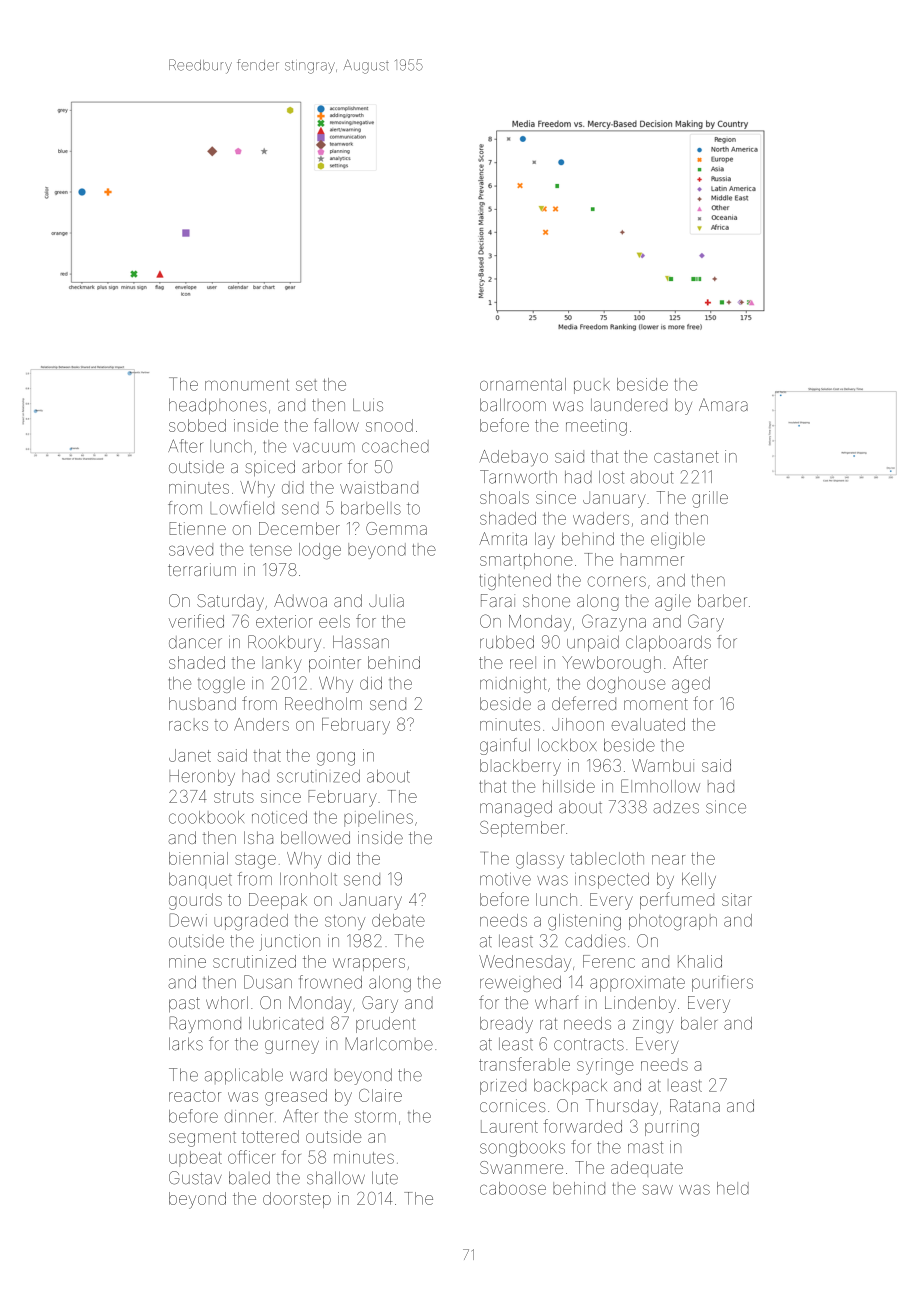 The image size is (924, 1311). What do you see at coordinates (507, 642) in the document?
I see `rubbed` at bounding box center [507, 642].
